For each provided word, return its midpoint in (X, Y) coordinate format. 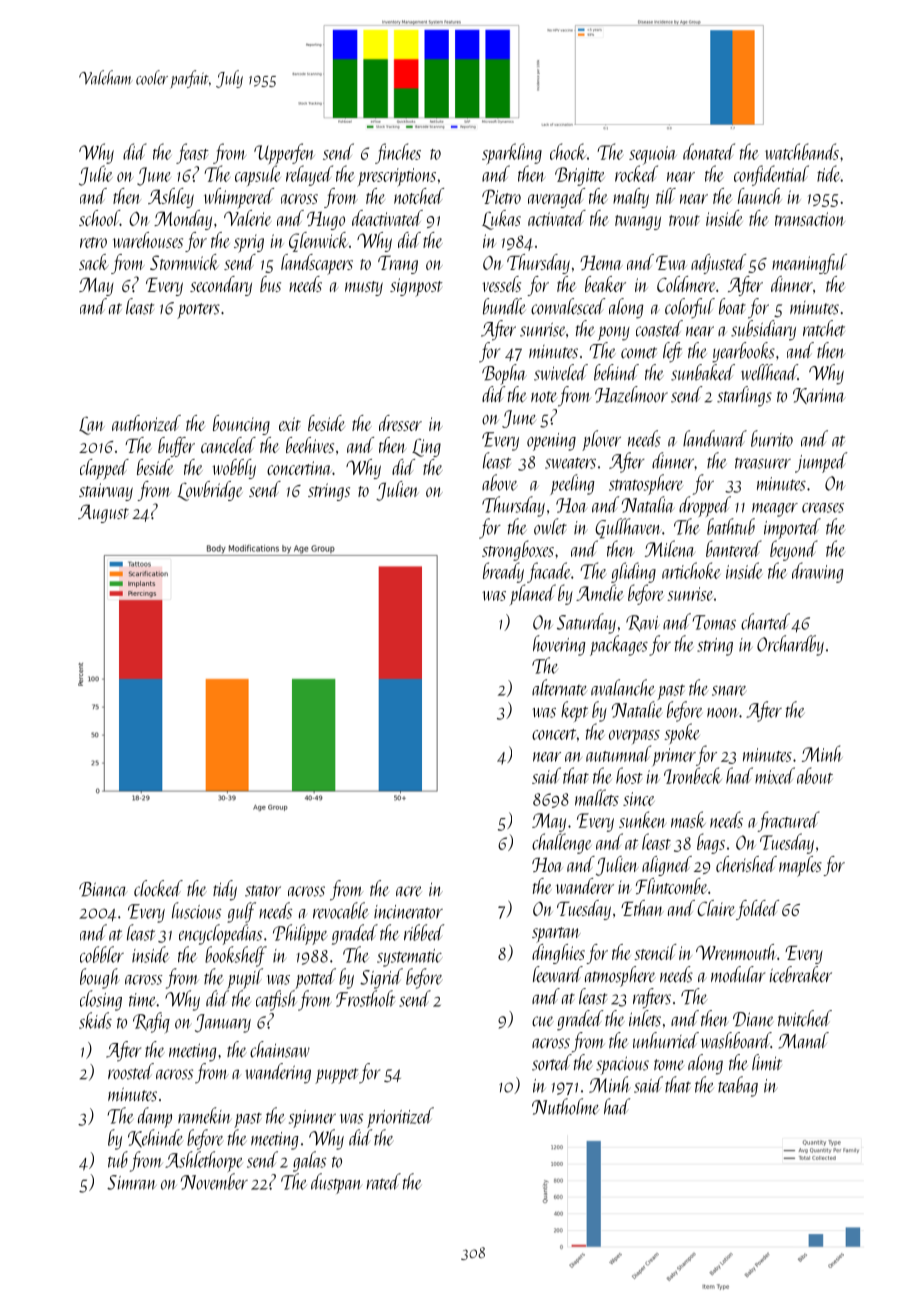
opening (551, 442)
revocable (340, 910)
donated (709, 151)
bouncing (241, 425)
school (99, 218)
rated (383, 1181)
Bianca (103, 889)
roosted (131, 1071)
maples (800, 866)
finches (398, 153)
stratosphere (646, 484)
